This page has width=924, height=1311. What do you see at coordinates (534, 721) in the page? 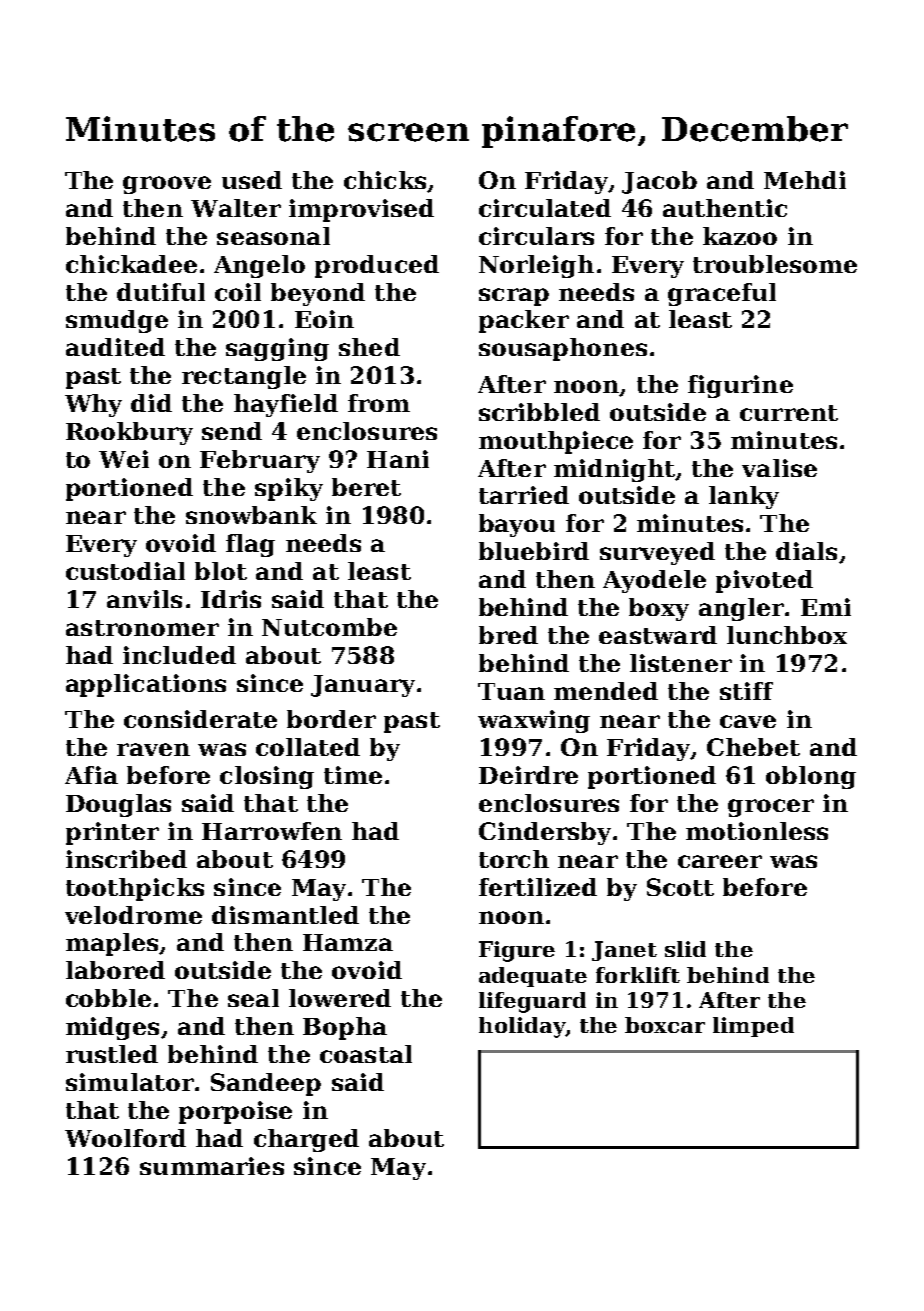
I see `waxwing` at bounding box center [534, 721].
